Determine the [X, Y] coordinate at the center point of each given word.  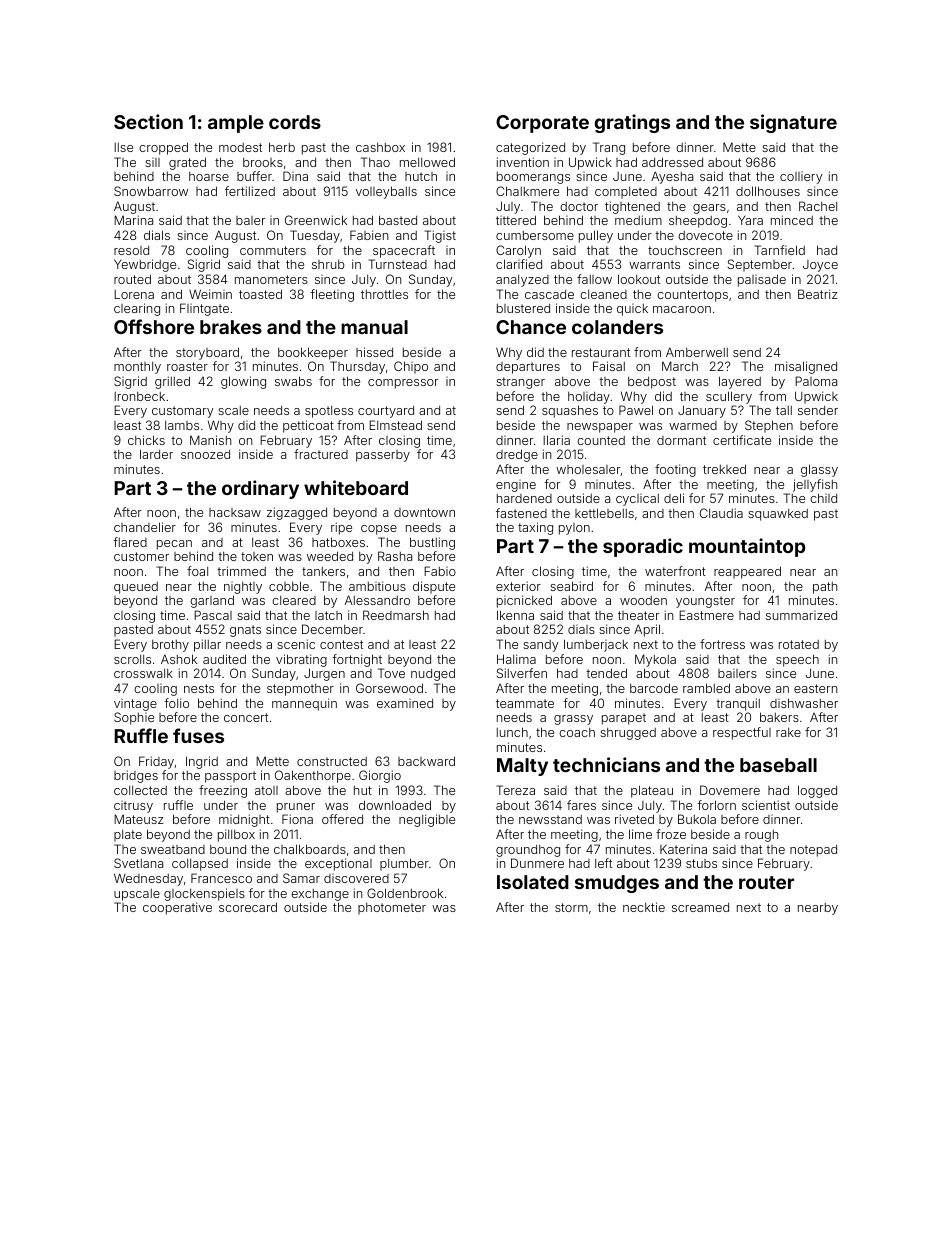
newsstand [550, 819]
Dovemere [730, 790]
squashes [570, 411]
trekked [724, 469]
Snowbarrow [151, 191]
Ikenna [515, 615]
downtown [424, 512]
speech [797, 660]
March [680, 366]
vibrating [301, 660]
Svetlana [138, 863]
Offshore [154, 326]
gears [709, 209]
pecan [174, 545]
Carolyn [518, 251]
